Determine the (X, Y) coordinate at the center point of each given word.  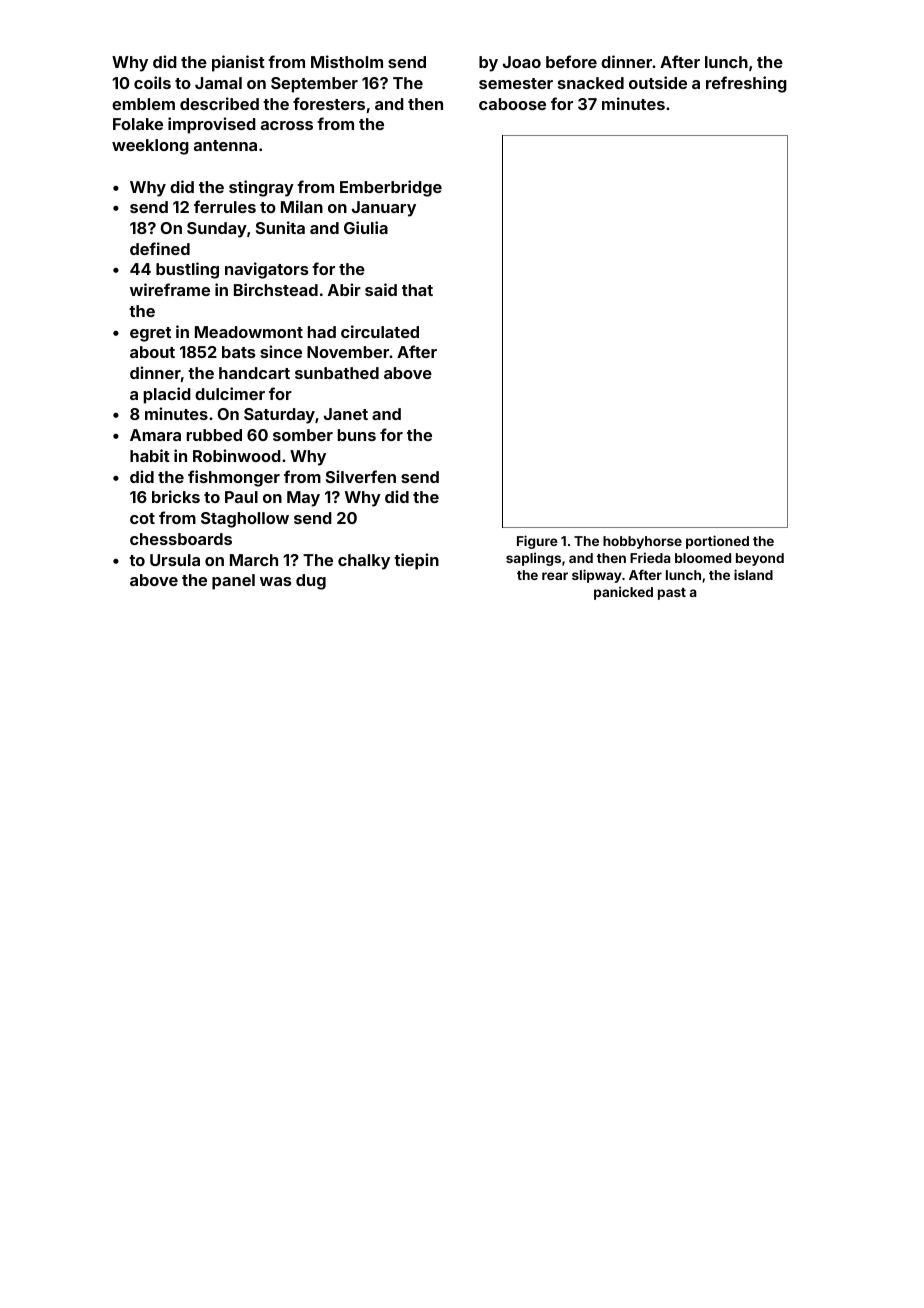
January (384, 209)
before (571, 61)
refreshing (746, 84)
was (275, 581)
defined (160, 248)
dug (311, 582)
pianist (238, 63)
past (672, 594)
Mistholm (347, 61)
